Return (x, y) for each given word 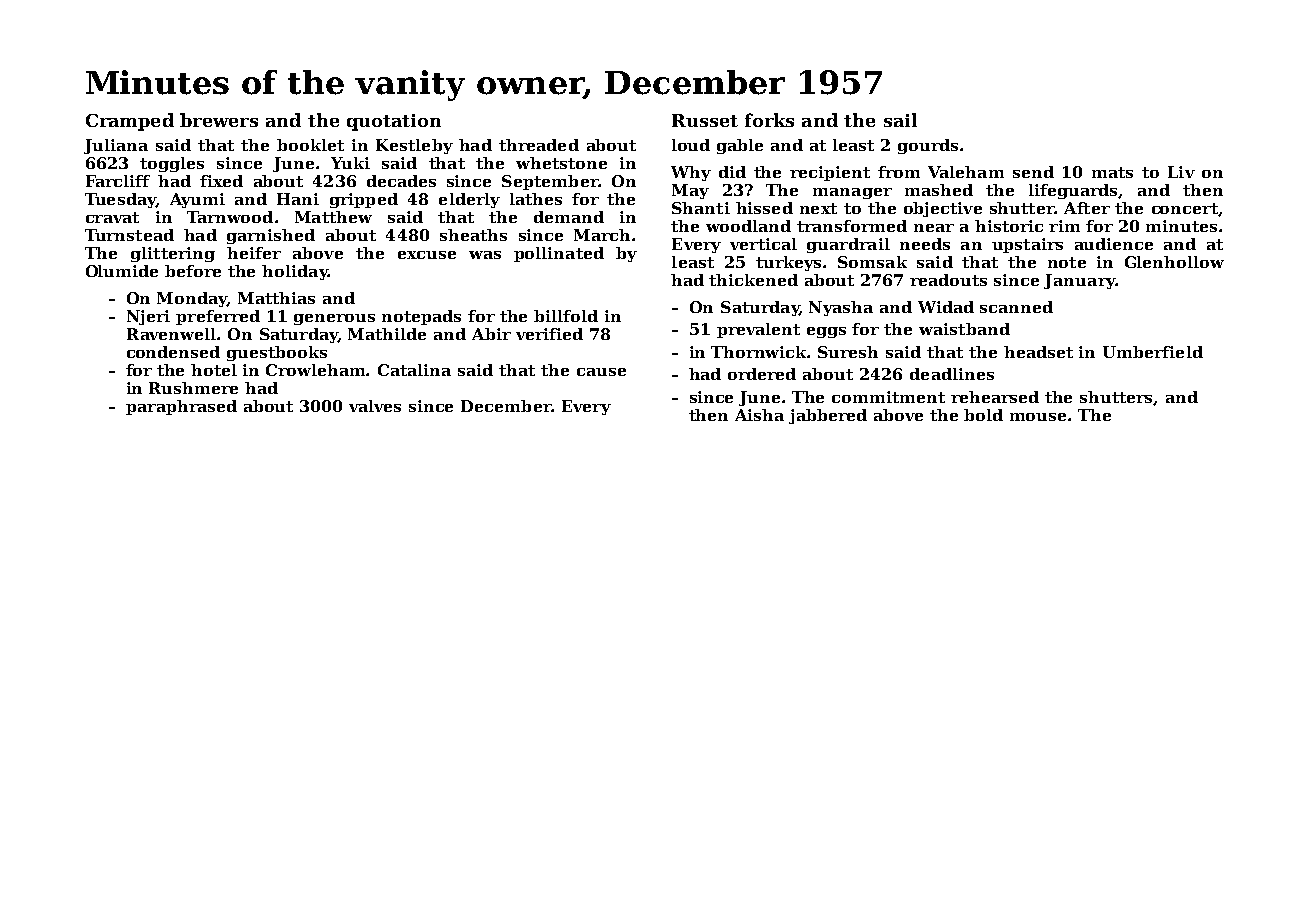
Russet (705, 120)
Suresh (848, 352)
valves (375, 406)
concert (1185, 208)
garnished (271, 236)
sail (900, 120)
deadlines (952, 374)
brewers (219, 120)
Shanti (701, 208)
